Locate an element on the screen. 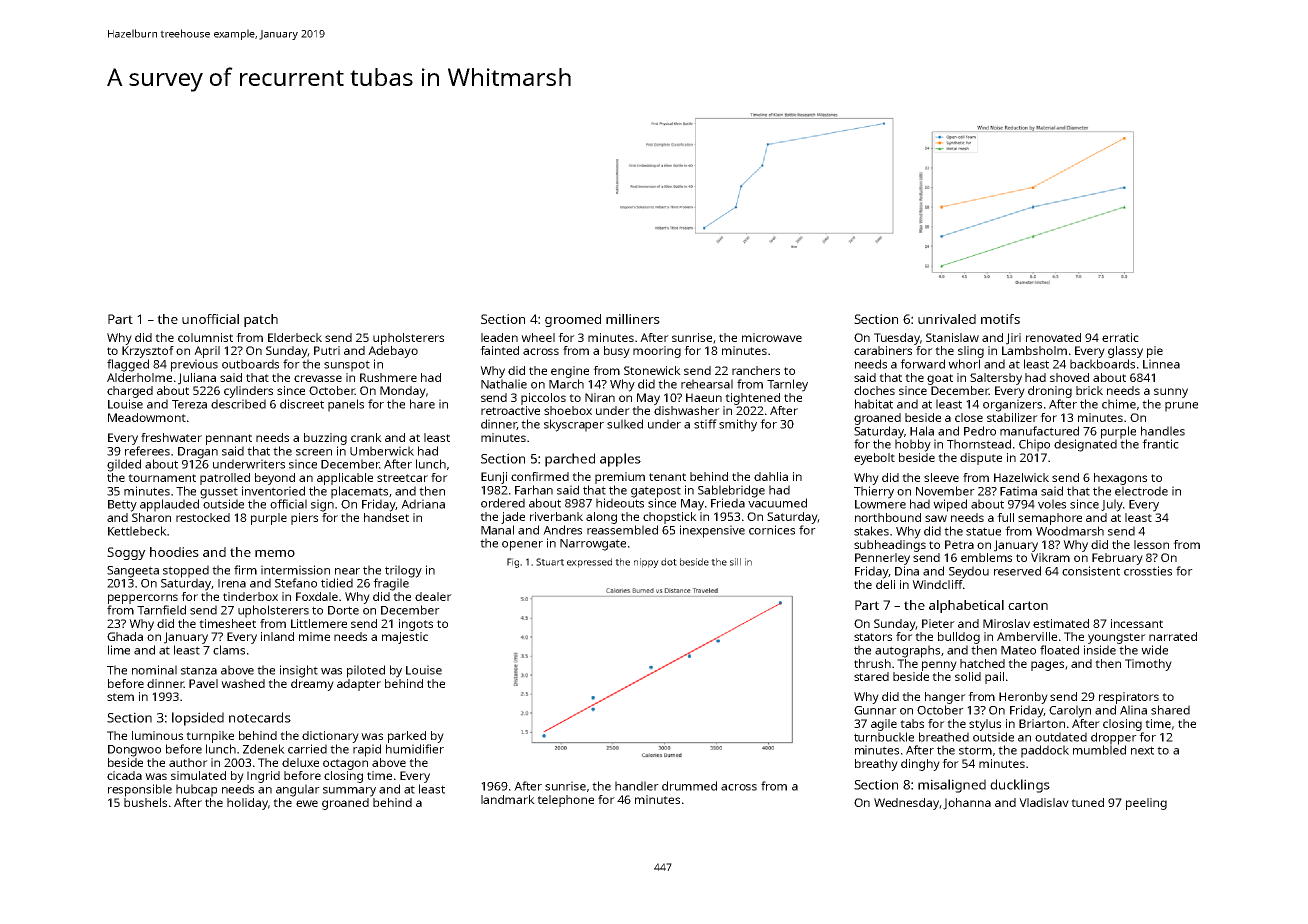 This screenshot has height=924, width=1308. lesson is located at coordinates (1151, 544).
